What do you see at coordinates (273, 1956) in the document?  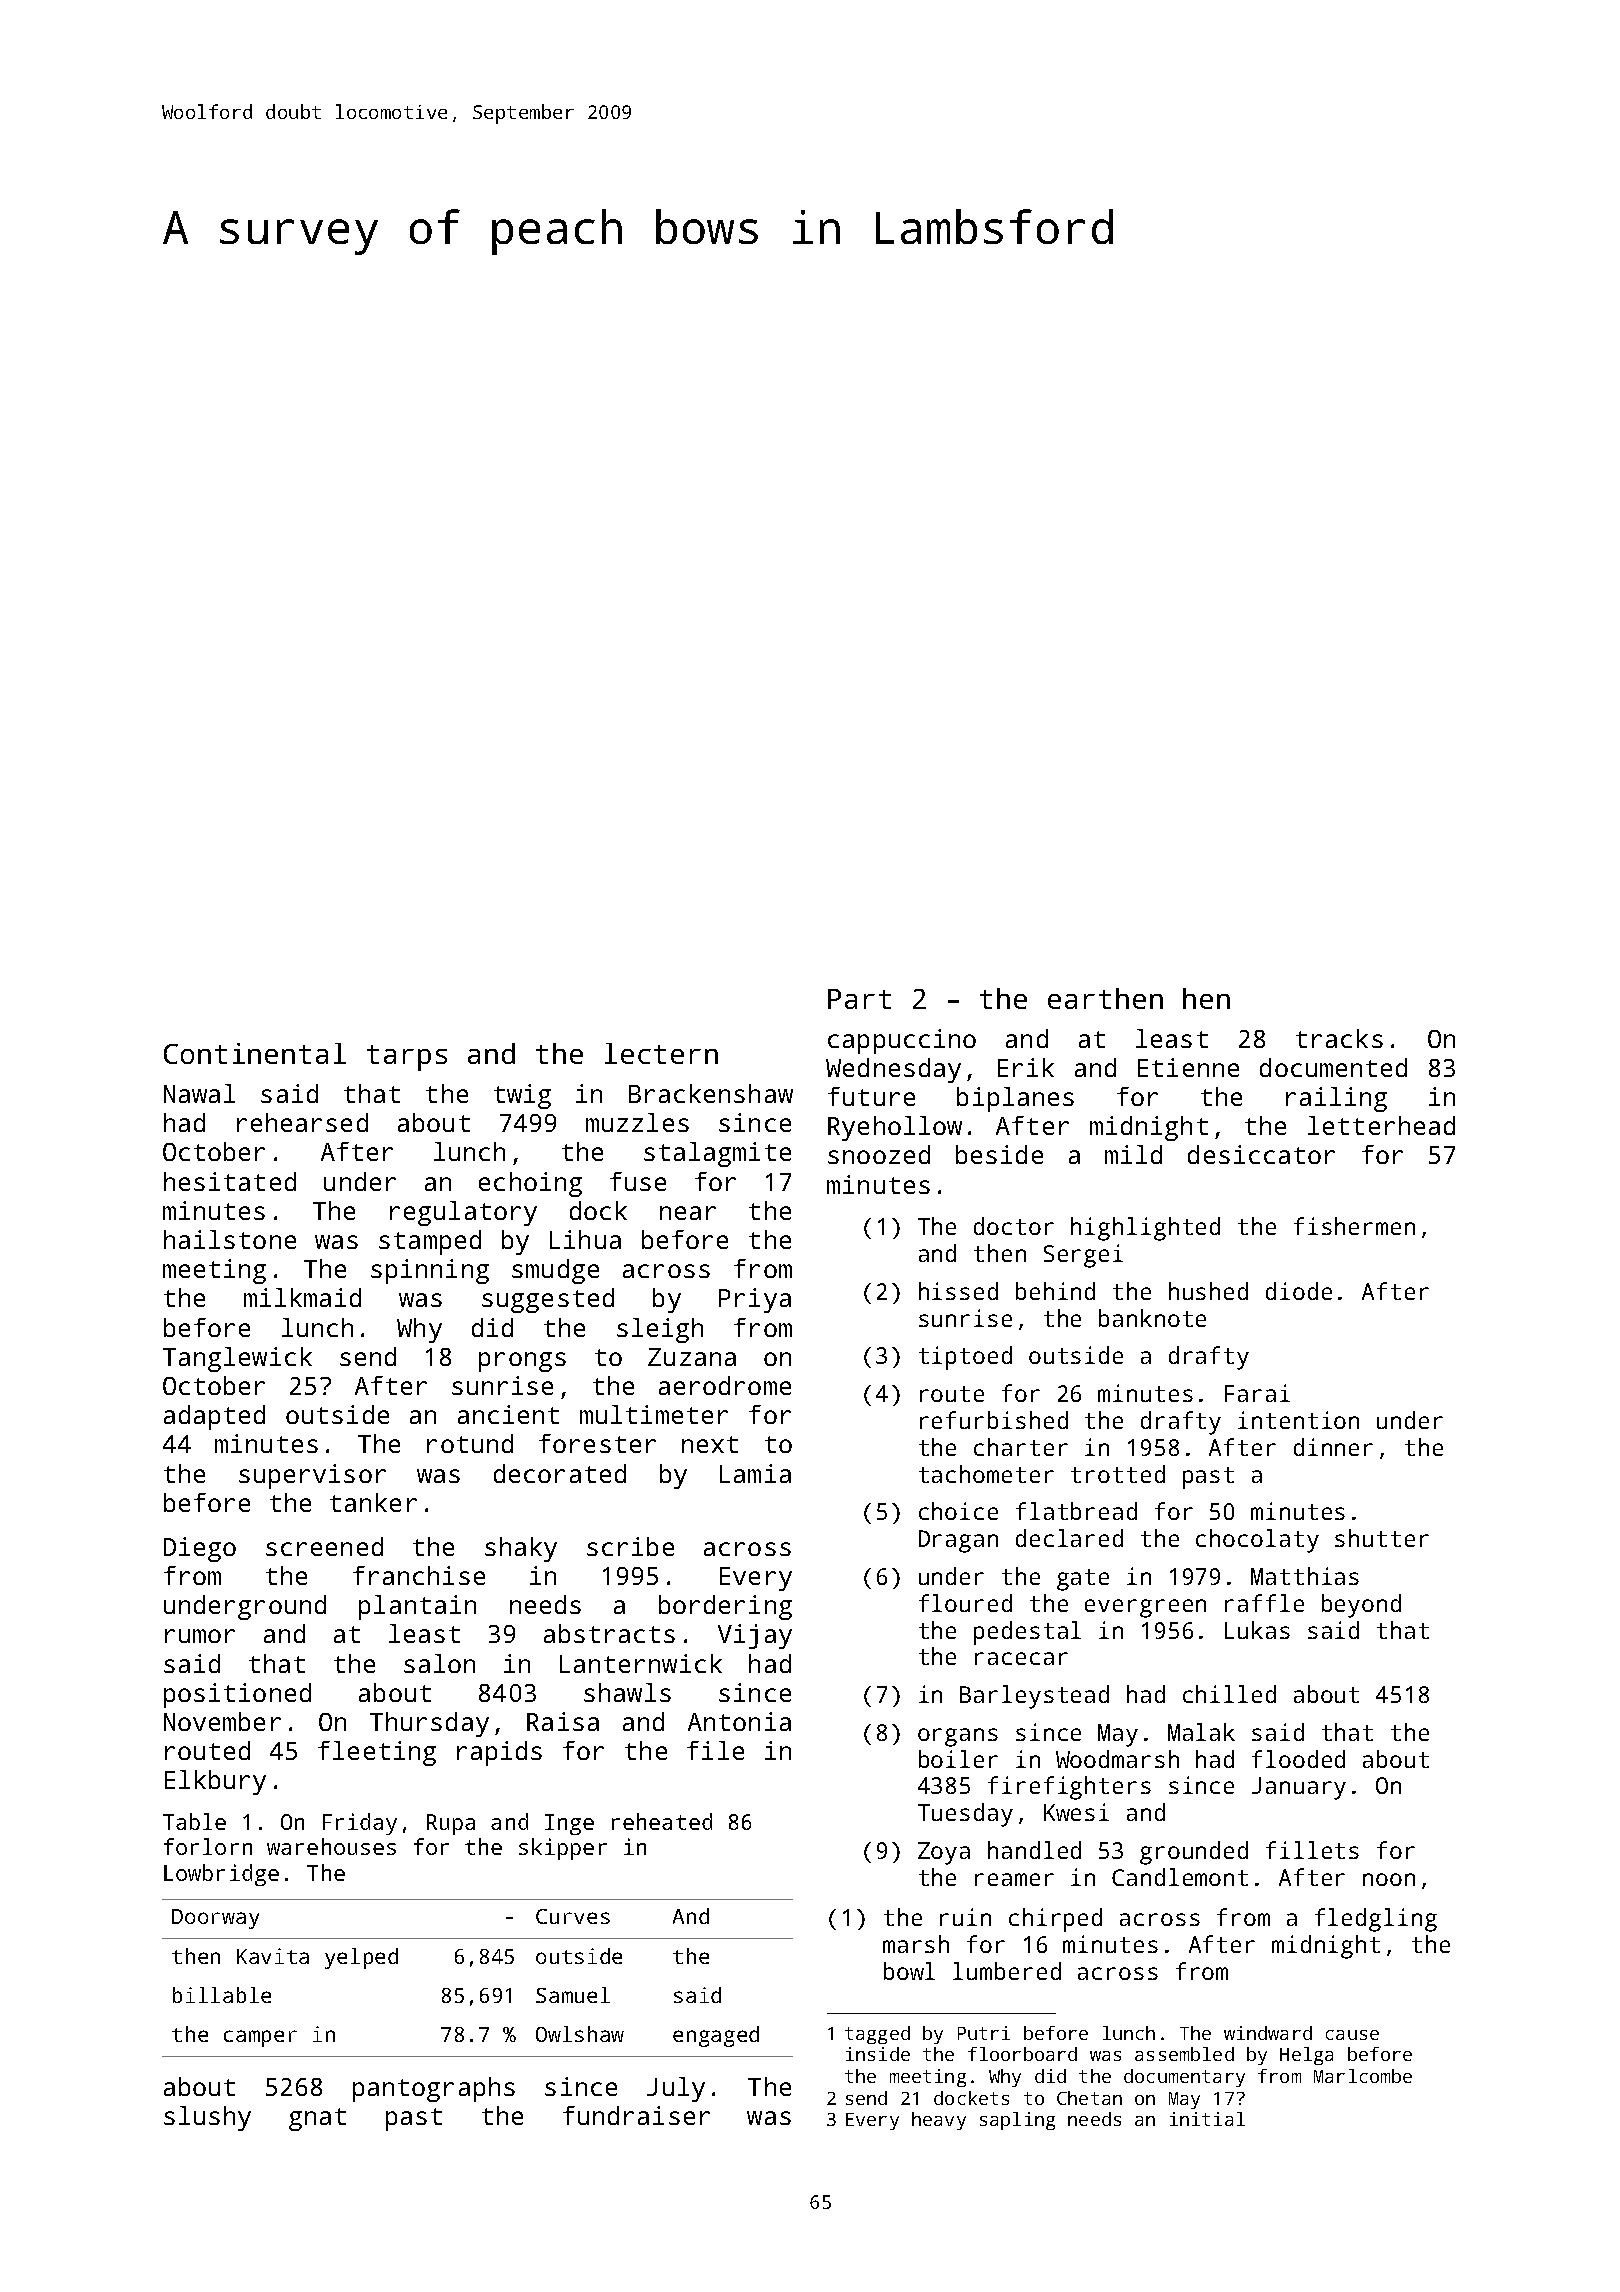 I see `Kavita` at bounding box center [273, 1956].
